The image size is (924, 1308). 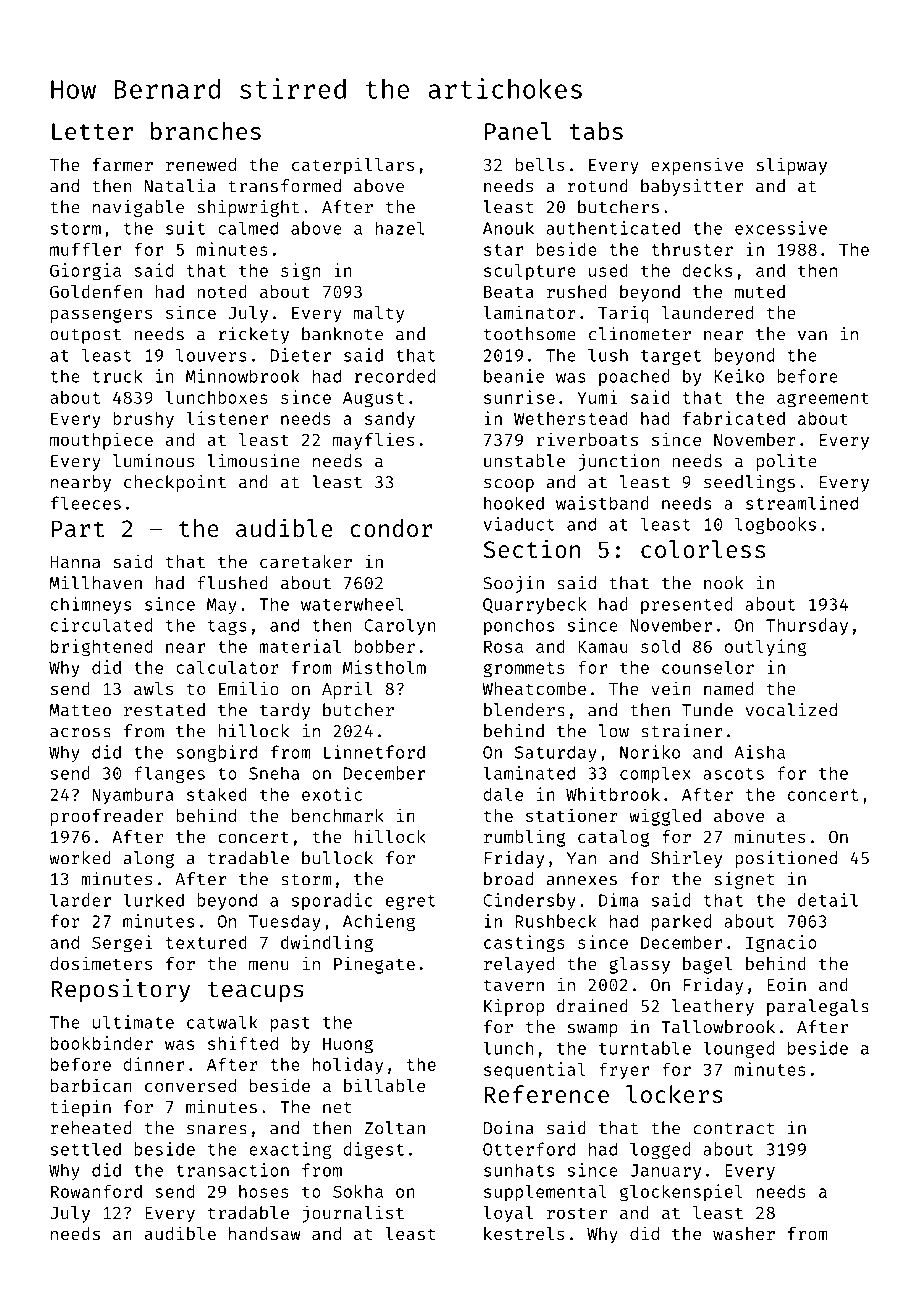 I want to click on blenders, so click(x=524, y=710).
